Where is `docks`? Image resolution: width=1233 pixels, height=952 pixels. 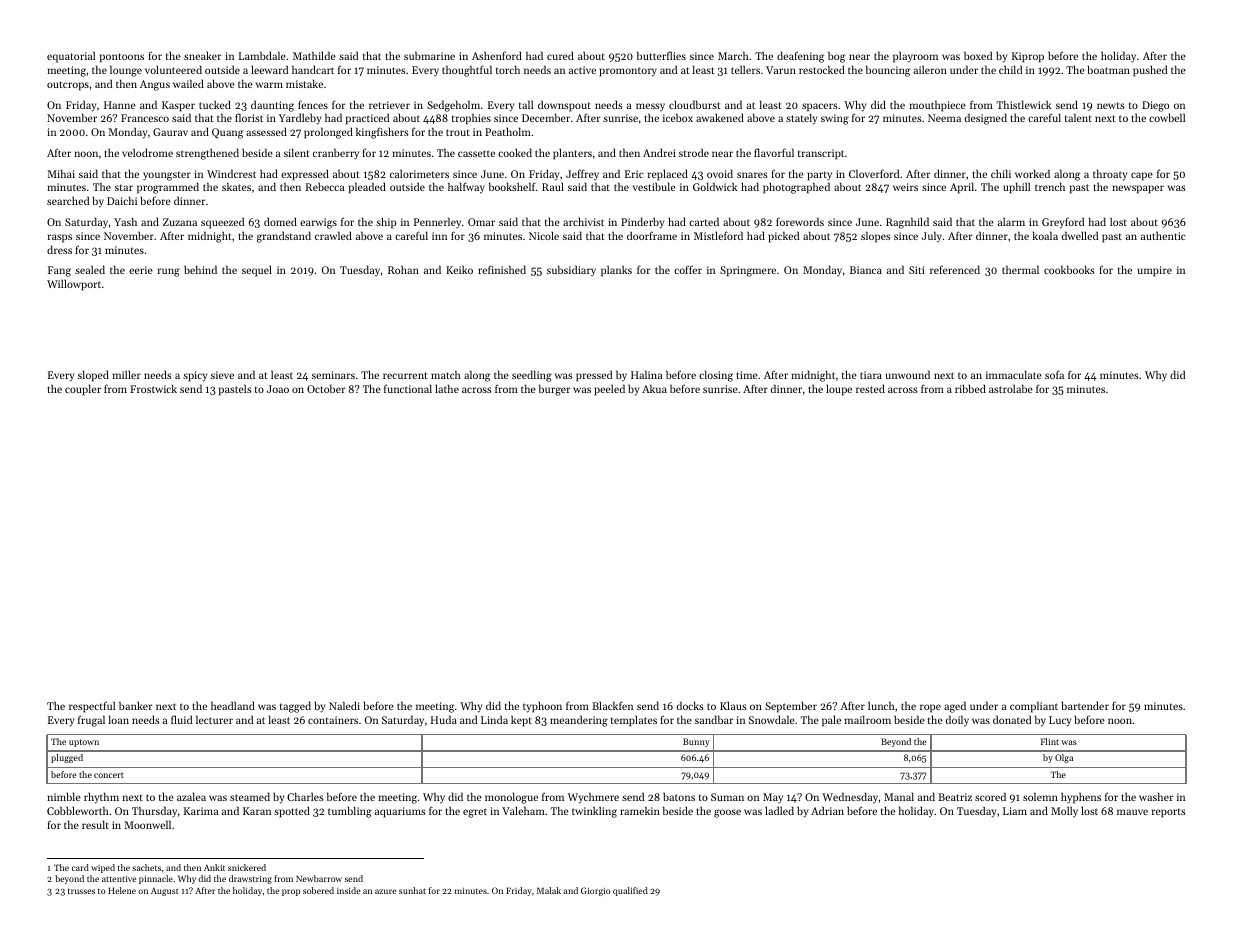
docks is located at coordinates (690, 705).
